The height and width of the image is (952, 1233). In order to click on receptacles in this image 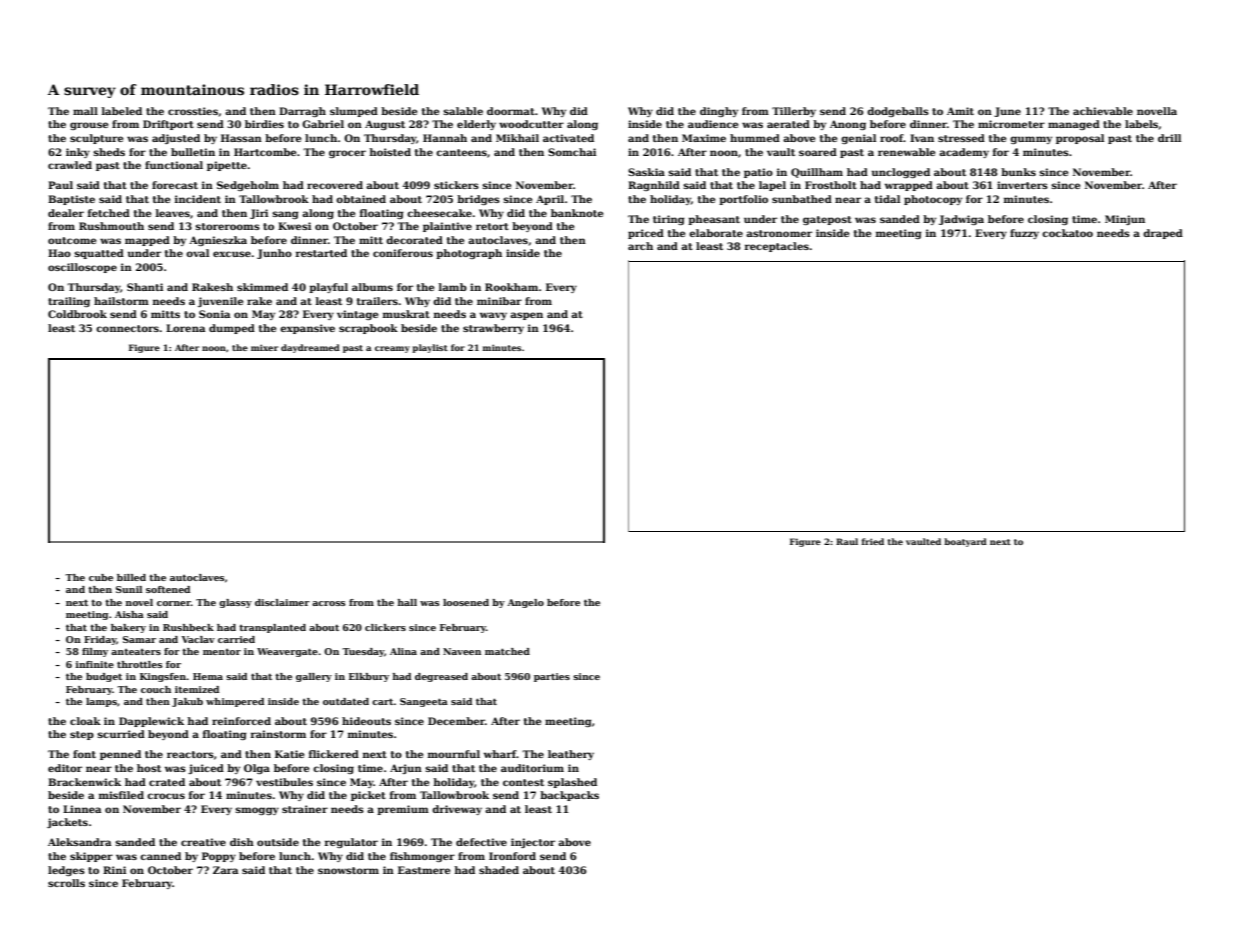, I will do `click(777, 247)`.
